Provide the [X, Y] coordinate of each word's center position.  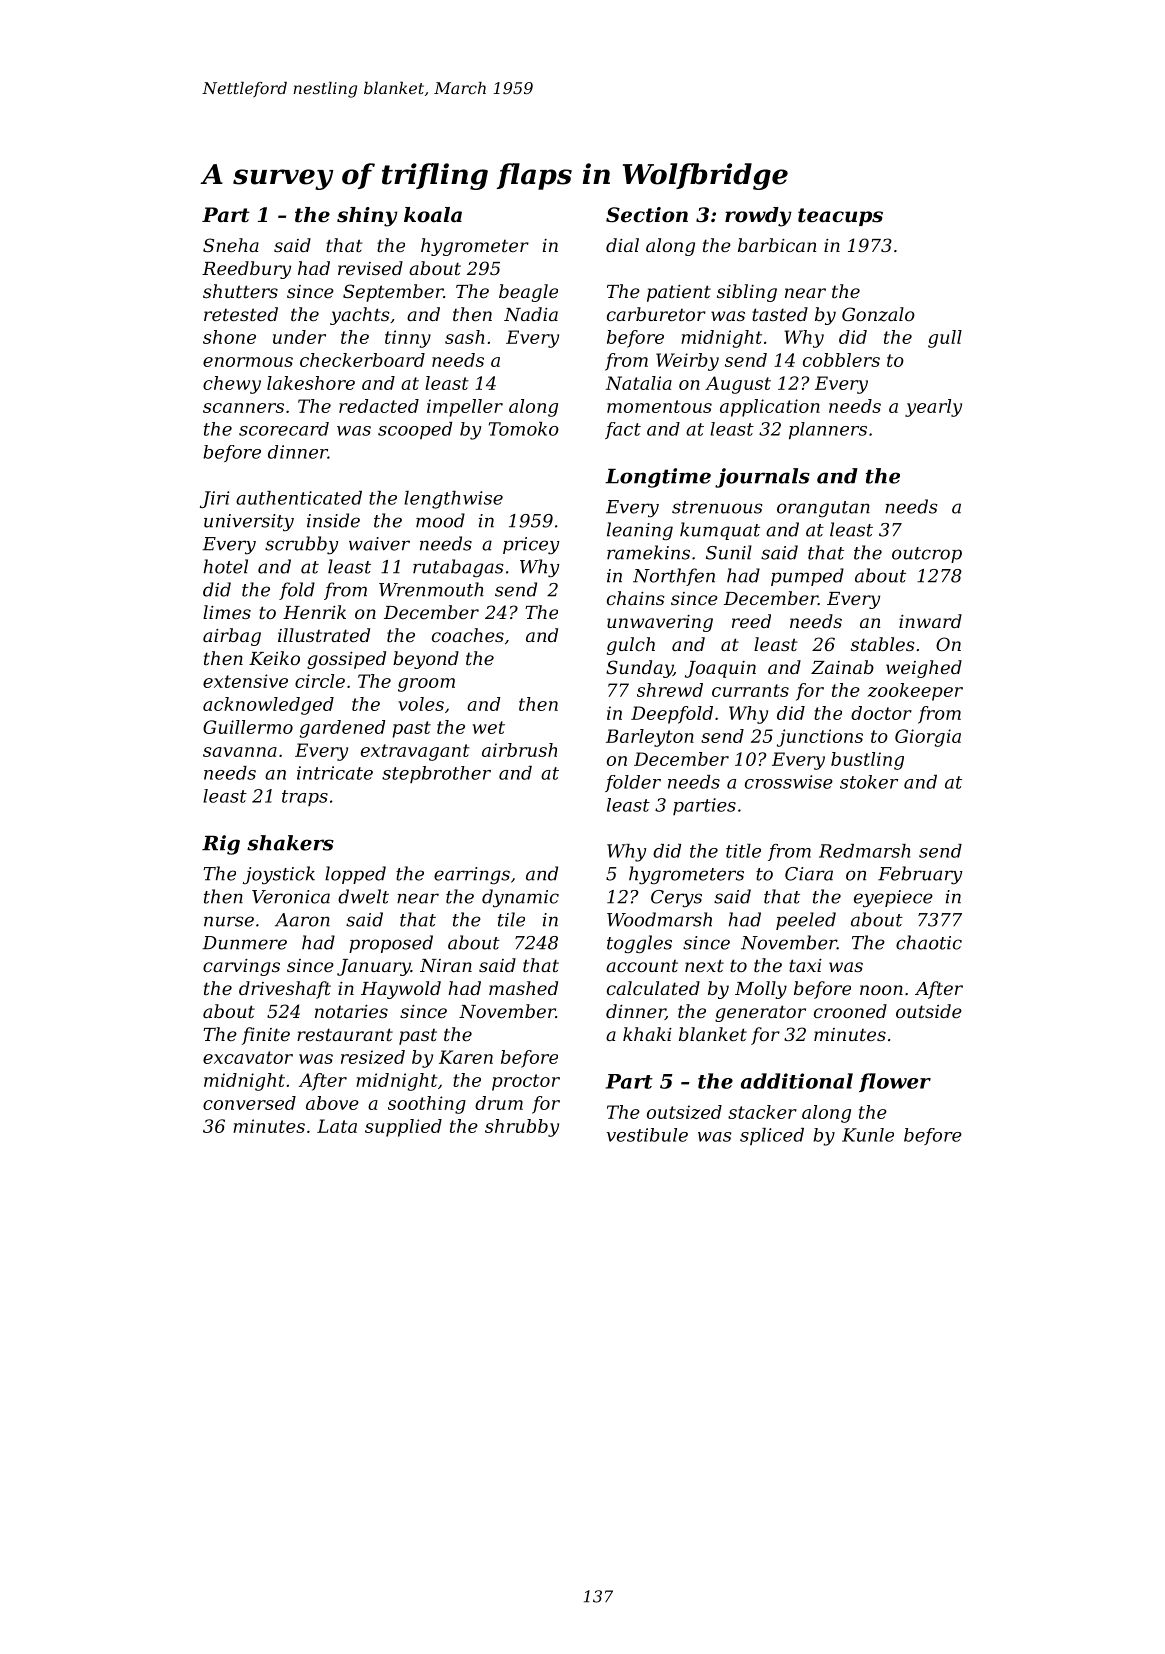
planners [828, 431]
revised [370, 268]
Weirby [687, 362]
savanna [240, 752]
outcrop [927, 555]
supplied [403, 1128]
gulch [631, 646]
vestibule [647, 1135]
